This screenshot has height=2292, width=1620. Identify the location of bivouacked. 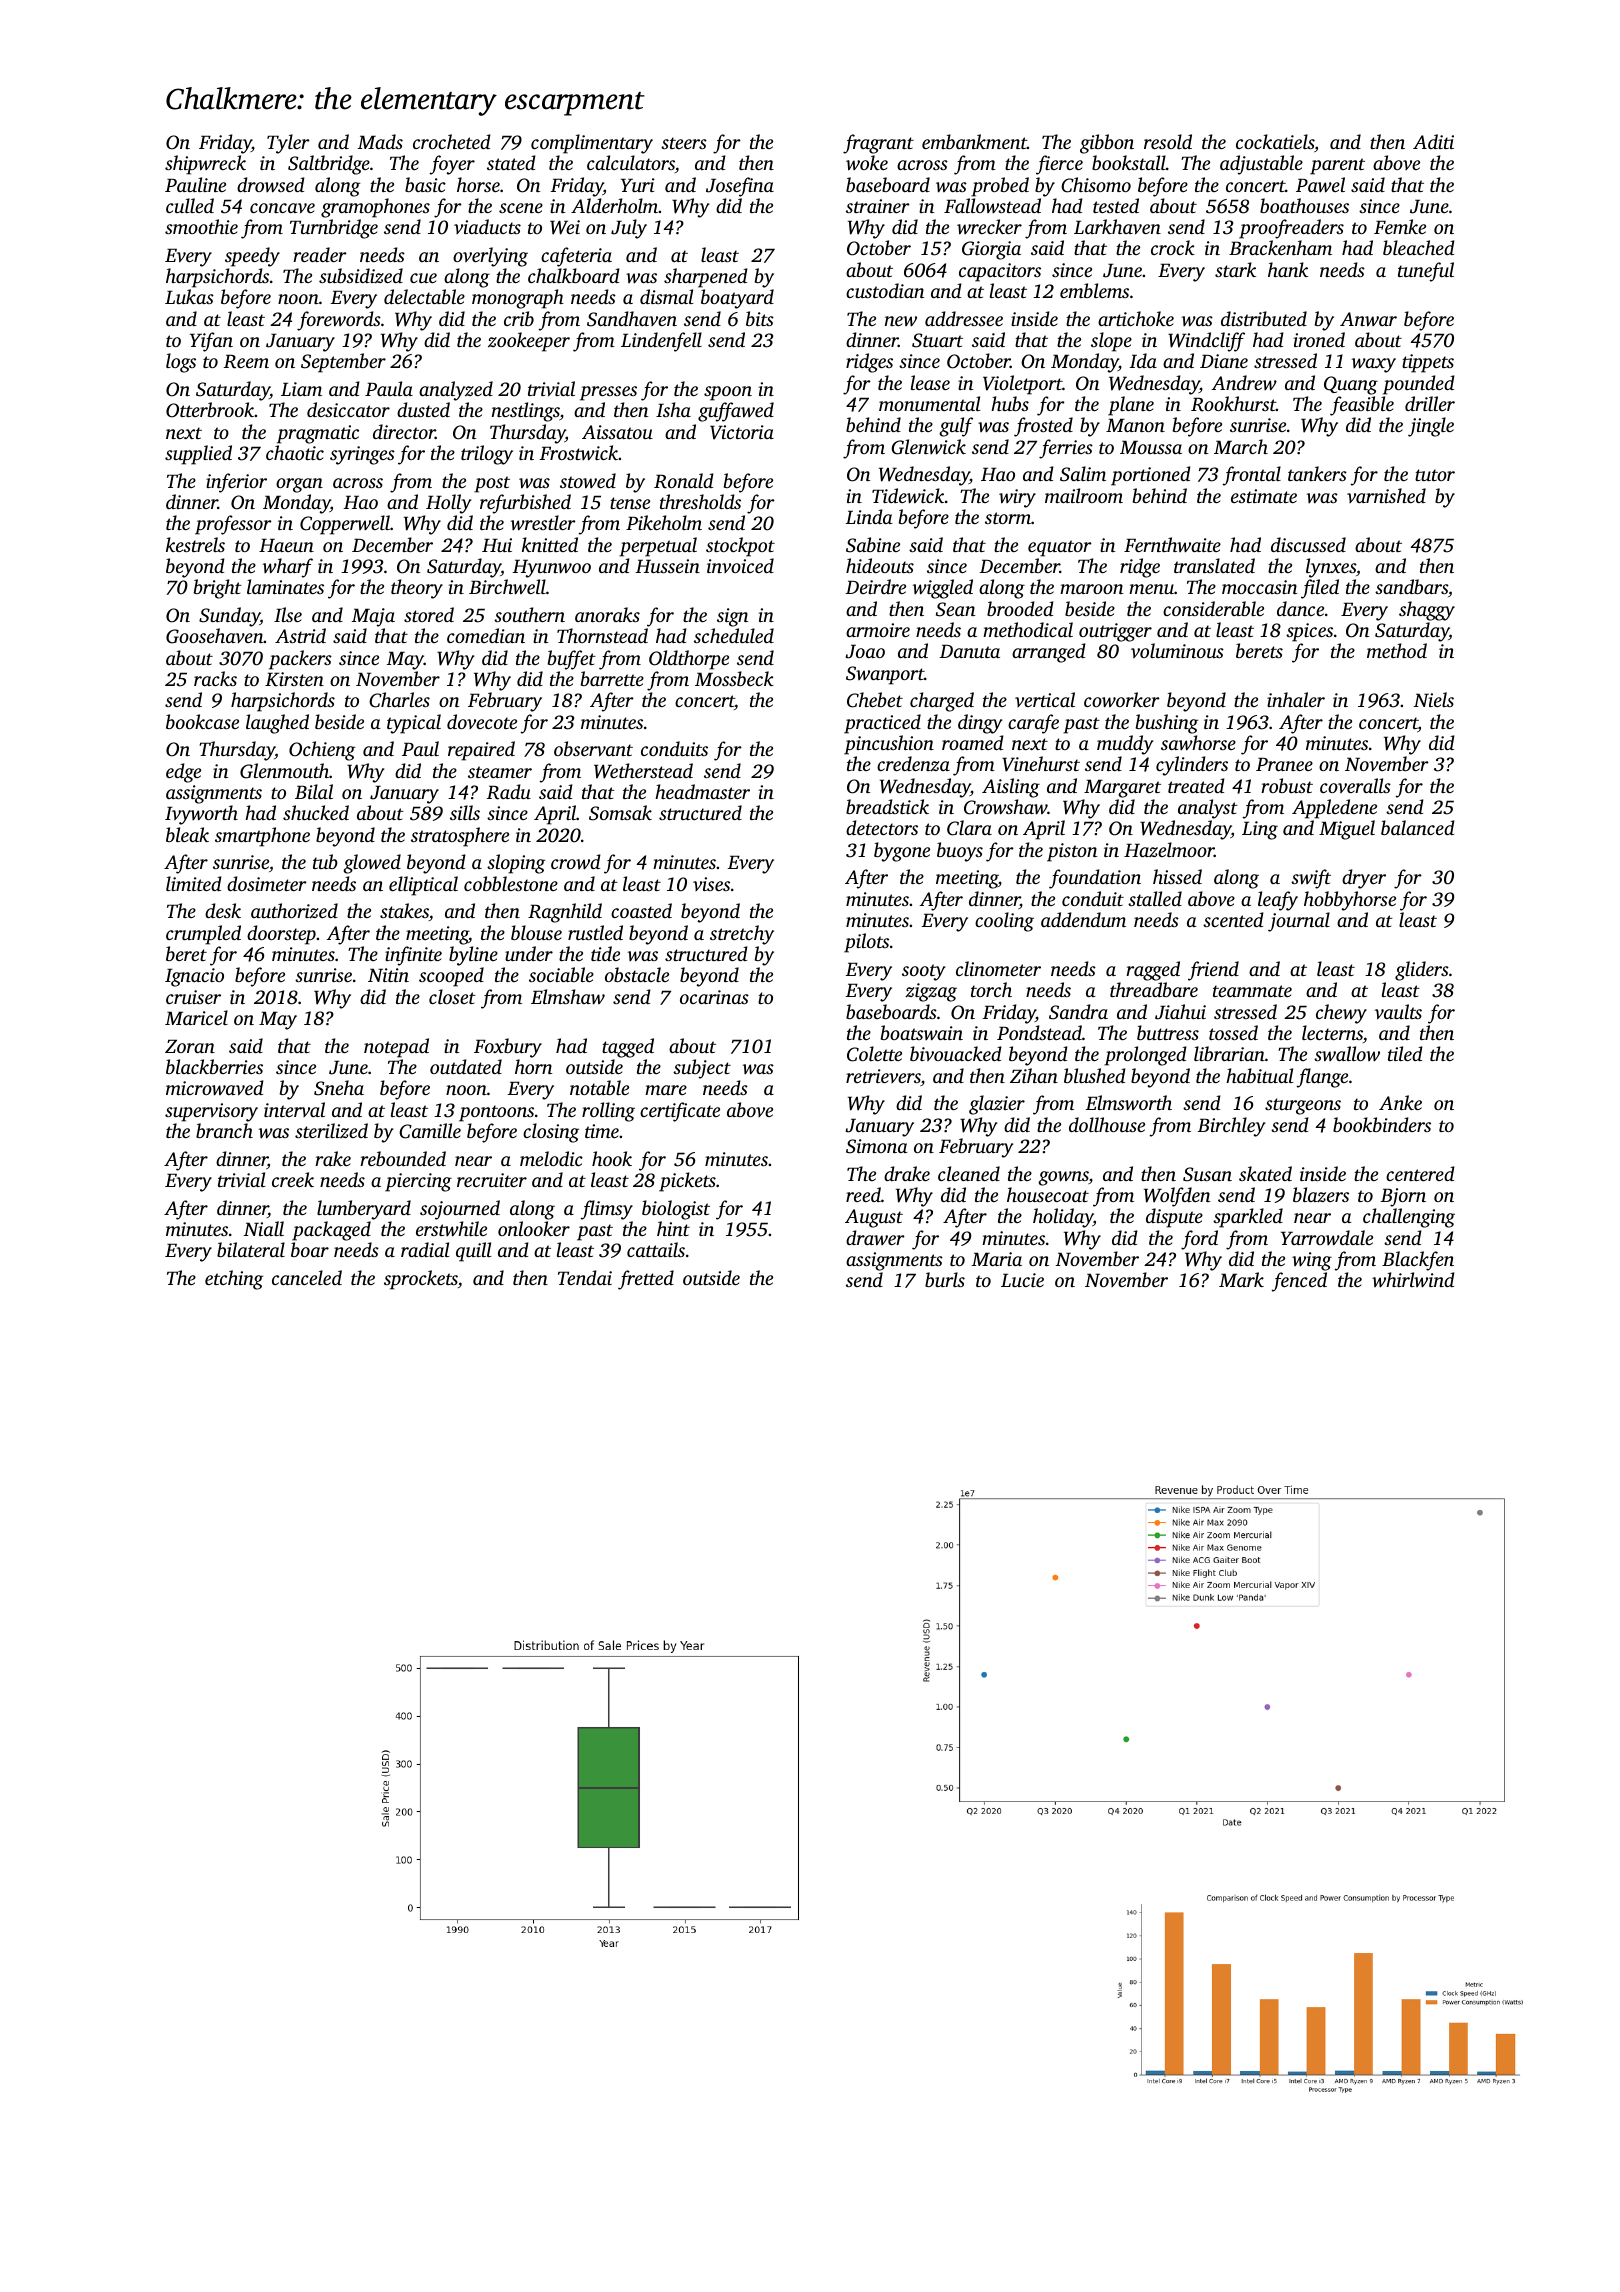
(956, 1053).
